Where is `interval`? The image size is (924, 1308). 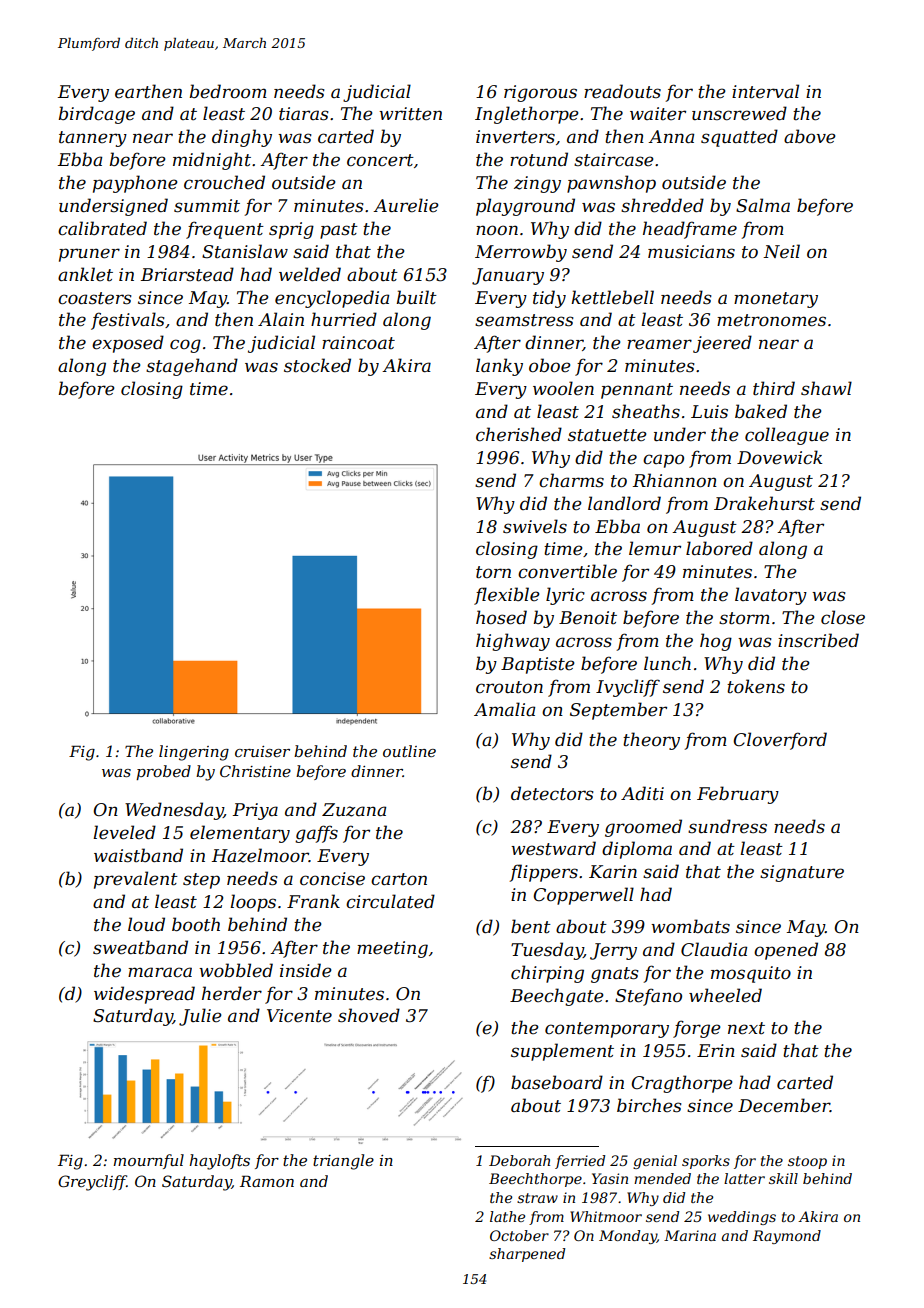
interval is located at coordinates (765, 91).
